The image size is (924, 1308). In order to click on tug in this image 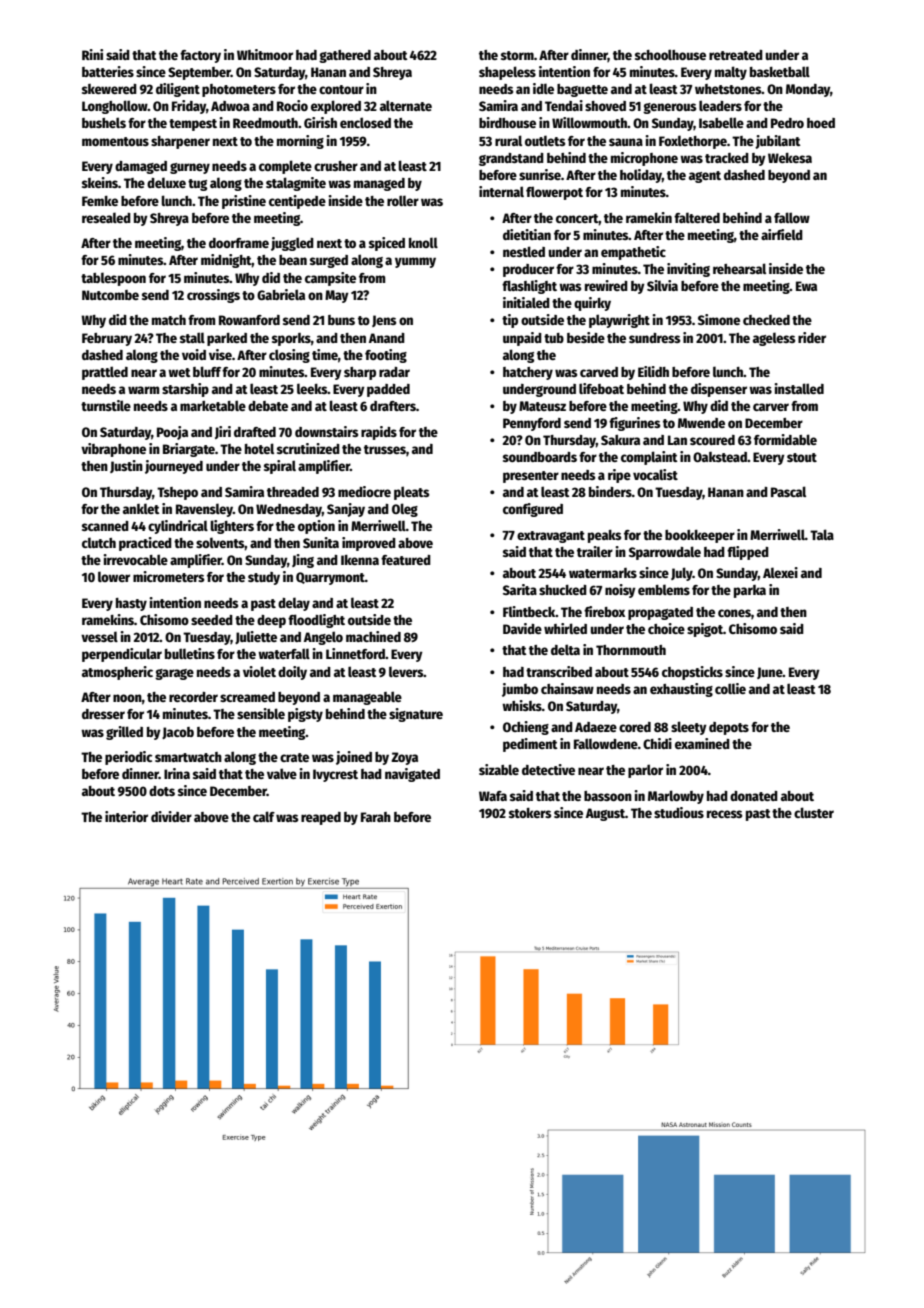, I will do `click(197, 185)`.
